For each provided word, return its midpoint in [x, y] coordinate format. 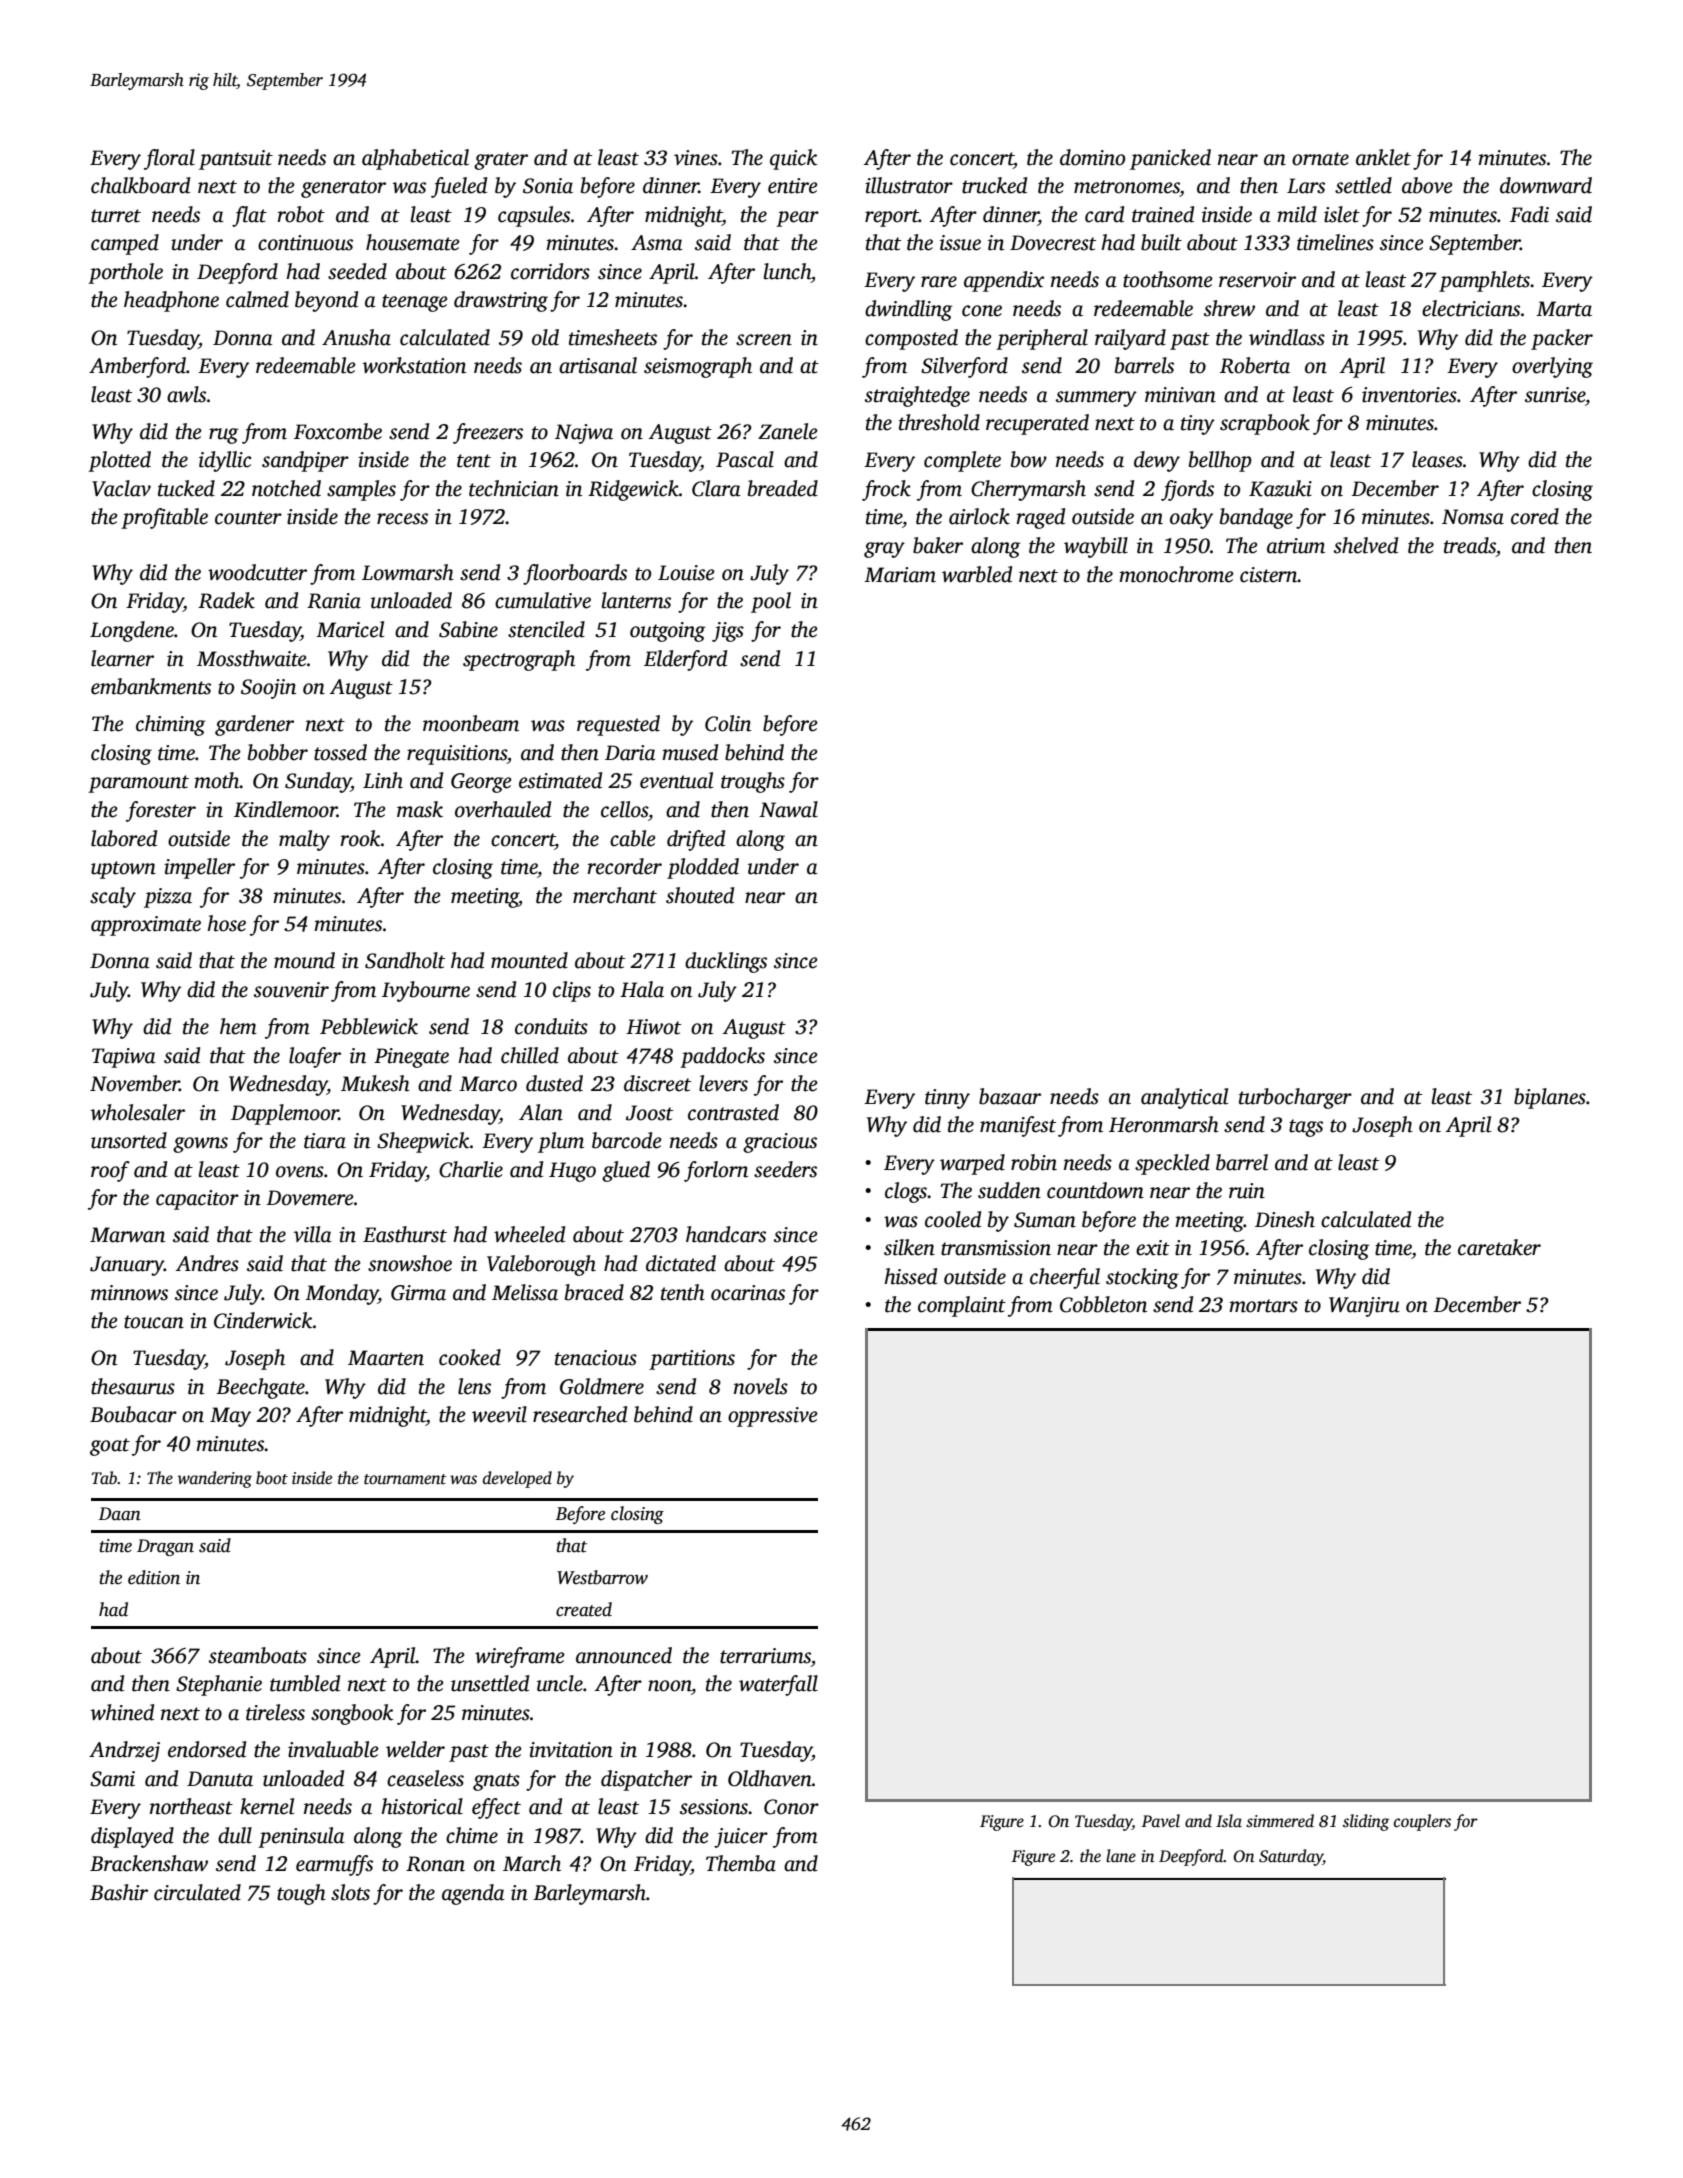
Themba [741, 1863]
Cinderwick [263, 1320]
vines [696, 158]
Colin [728, 723]
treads [1470, 545]
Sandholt [405, 960]
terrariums [765, 1656]
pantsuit [236, 160]
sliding [1366, 1822]
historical [422, 1806]
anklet [1383, 157]
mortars [1263, 1306]
